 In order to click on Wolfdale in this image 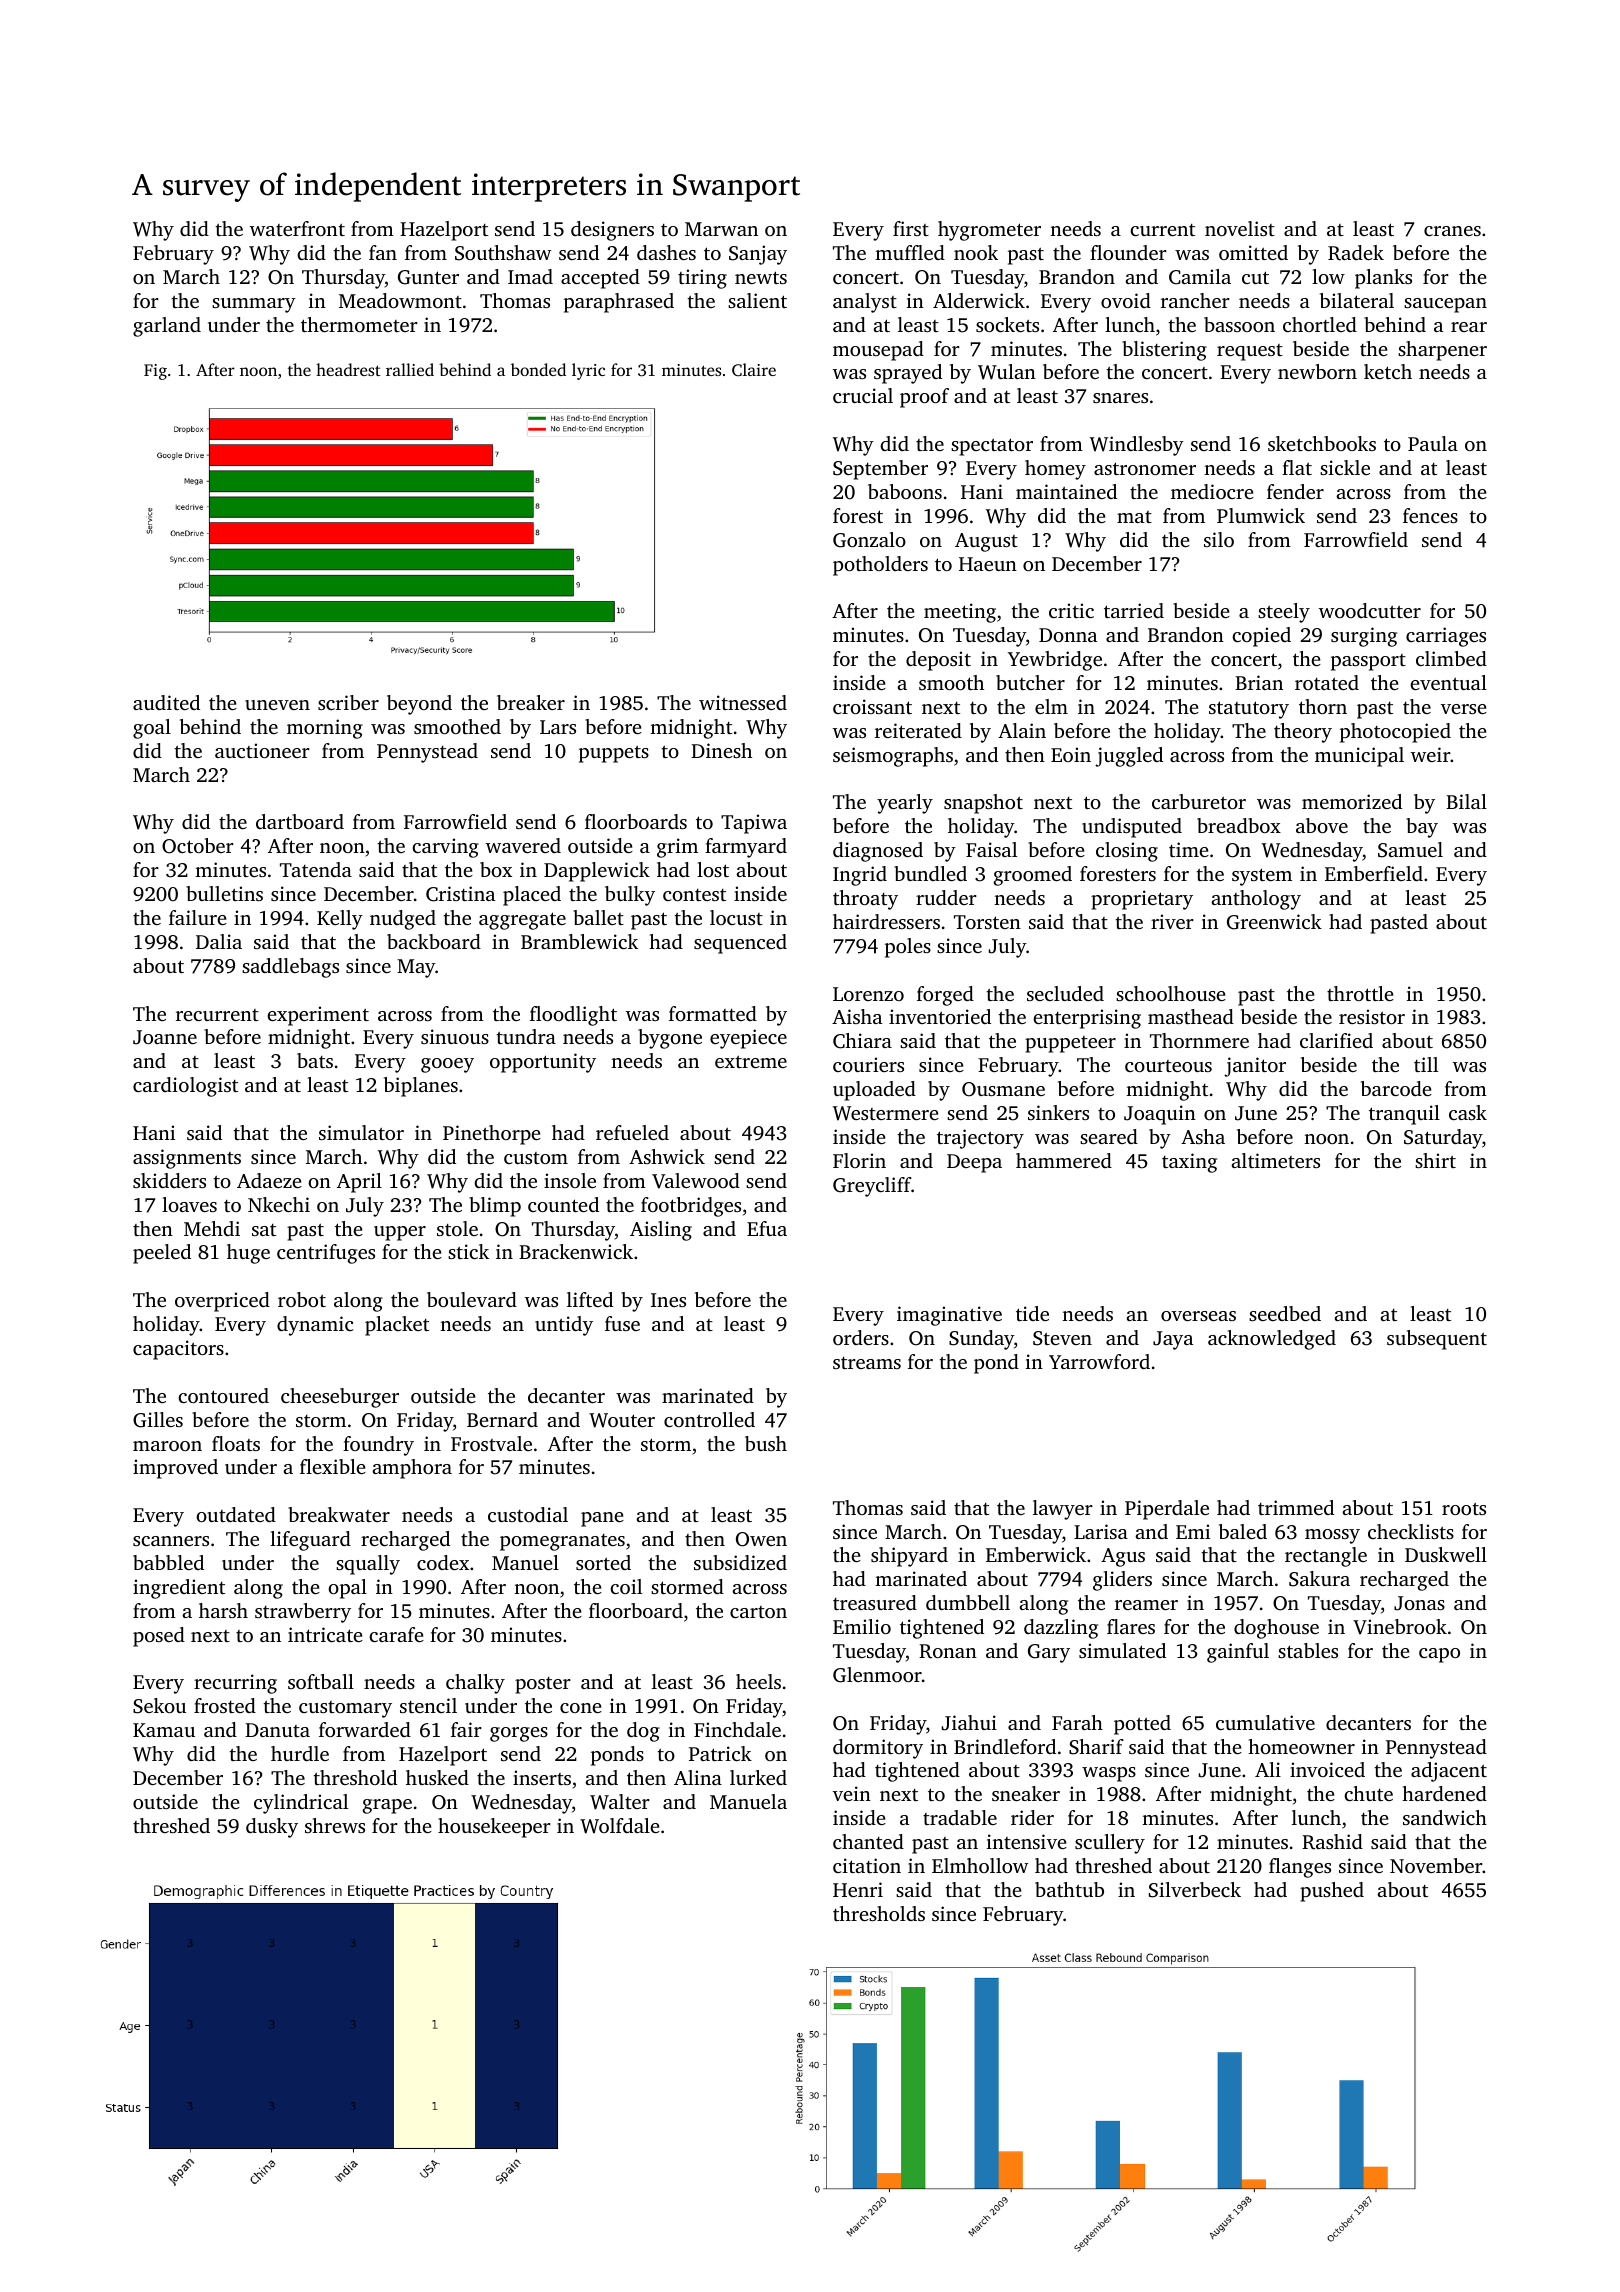, I will do `click(620, 1826)`.
